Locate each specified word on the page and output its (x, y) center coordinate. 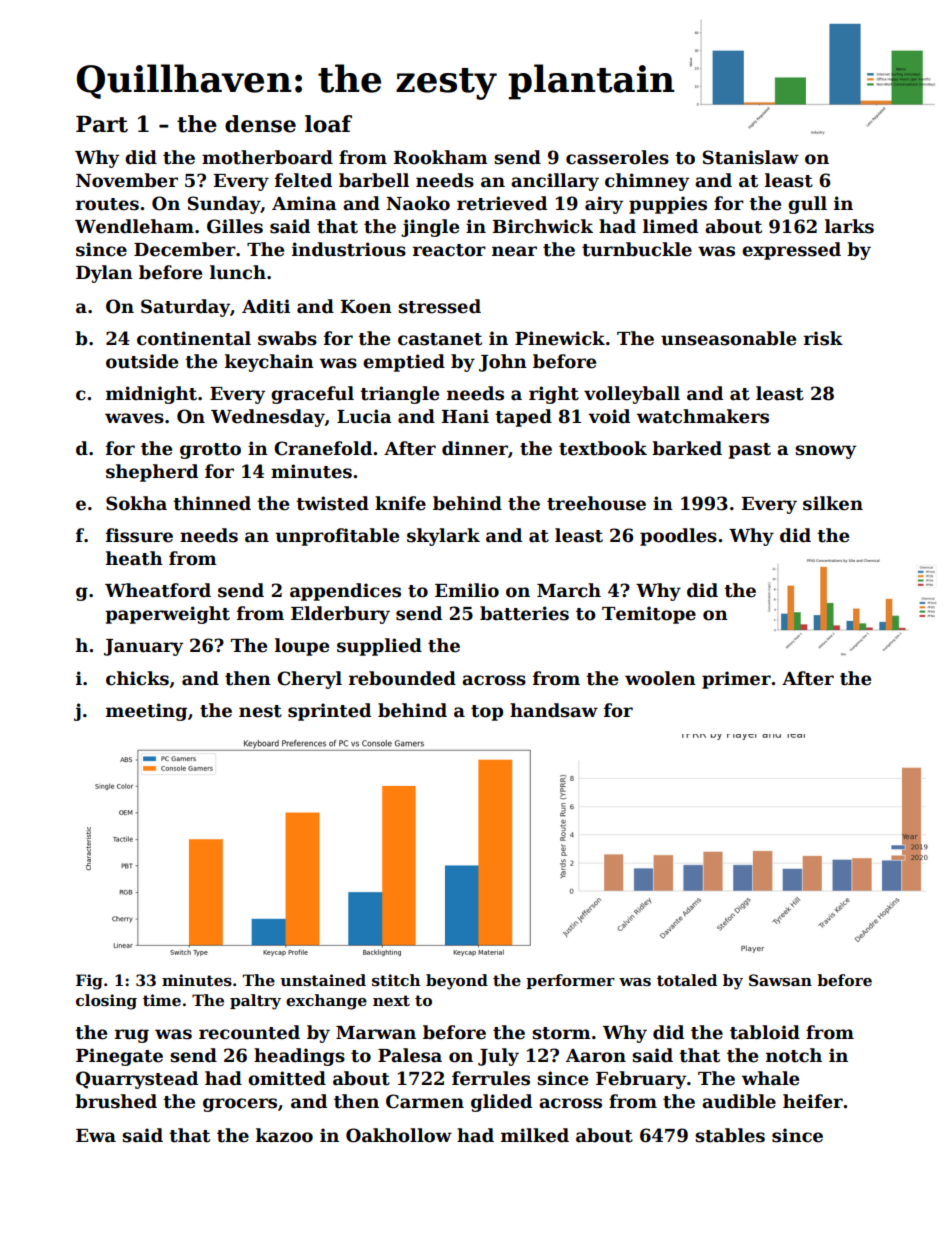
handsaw (554, 710)
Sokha (136, 503)
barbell (374, 180)
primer (736, 680)
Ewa (96, 1136)
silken (833, 503)
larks (849, 226)
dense (260, 124)
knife (400, 503)
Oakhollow (399, 1135)
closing (106, 1002)
